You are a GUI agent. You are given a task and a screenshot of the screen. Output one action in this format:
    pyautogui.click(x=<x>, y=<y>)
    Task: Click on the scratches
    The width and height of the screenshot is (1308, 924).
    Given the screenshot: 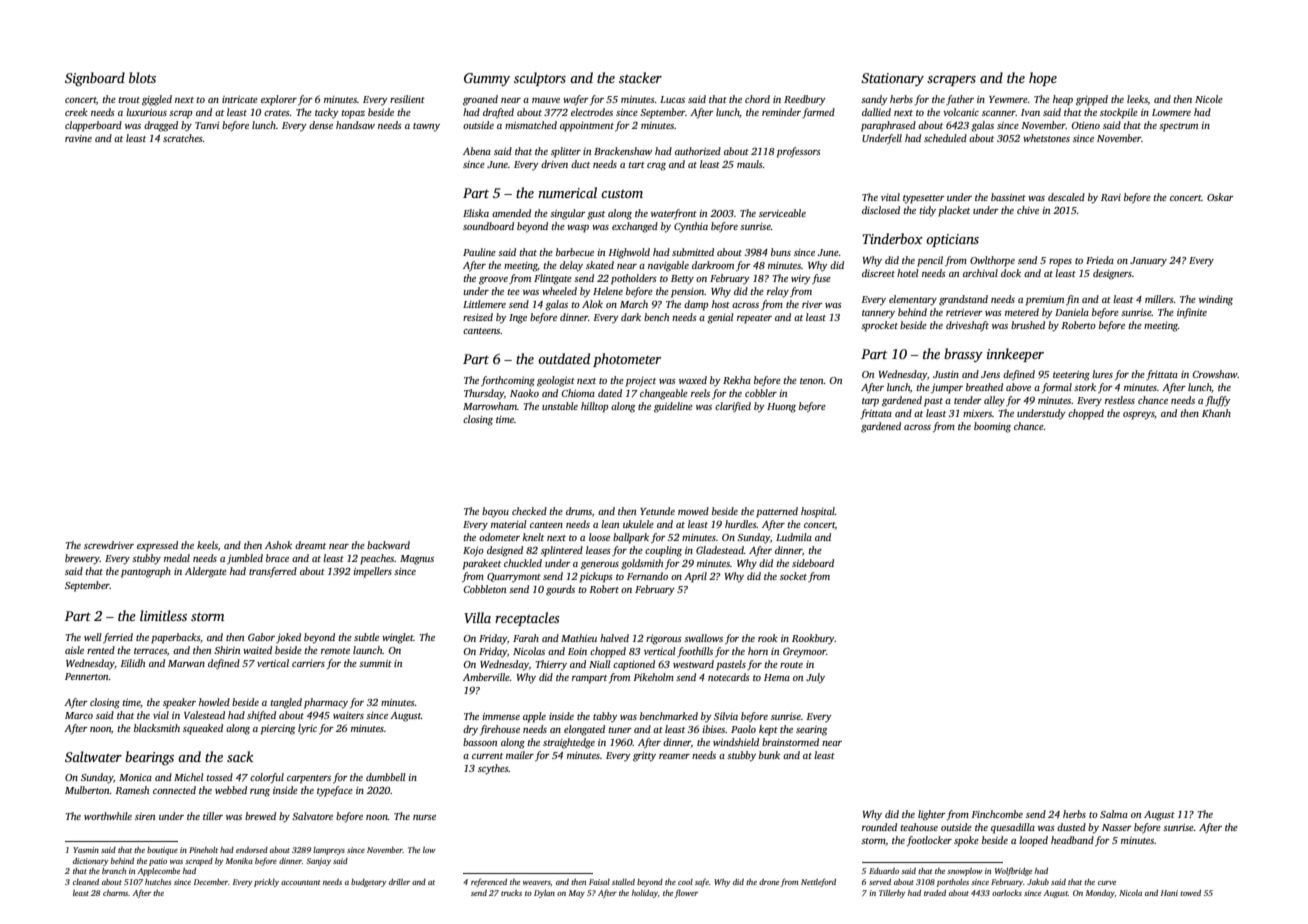 What is the action you would take?
    pyautogui.click(x=183, y=138)
